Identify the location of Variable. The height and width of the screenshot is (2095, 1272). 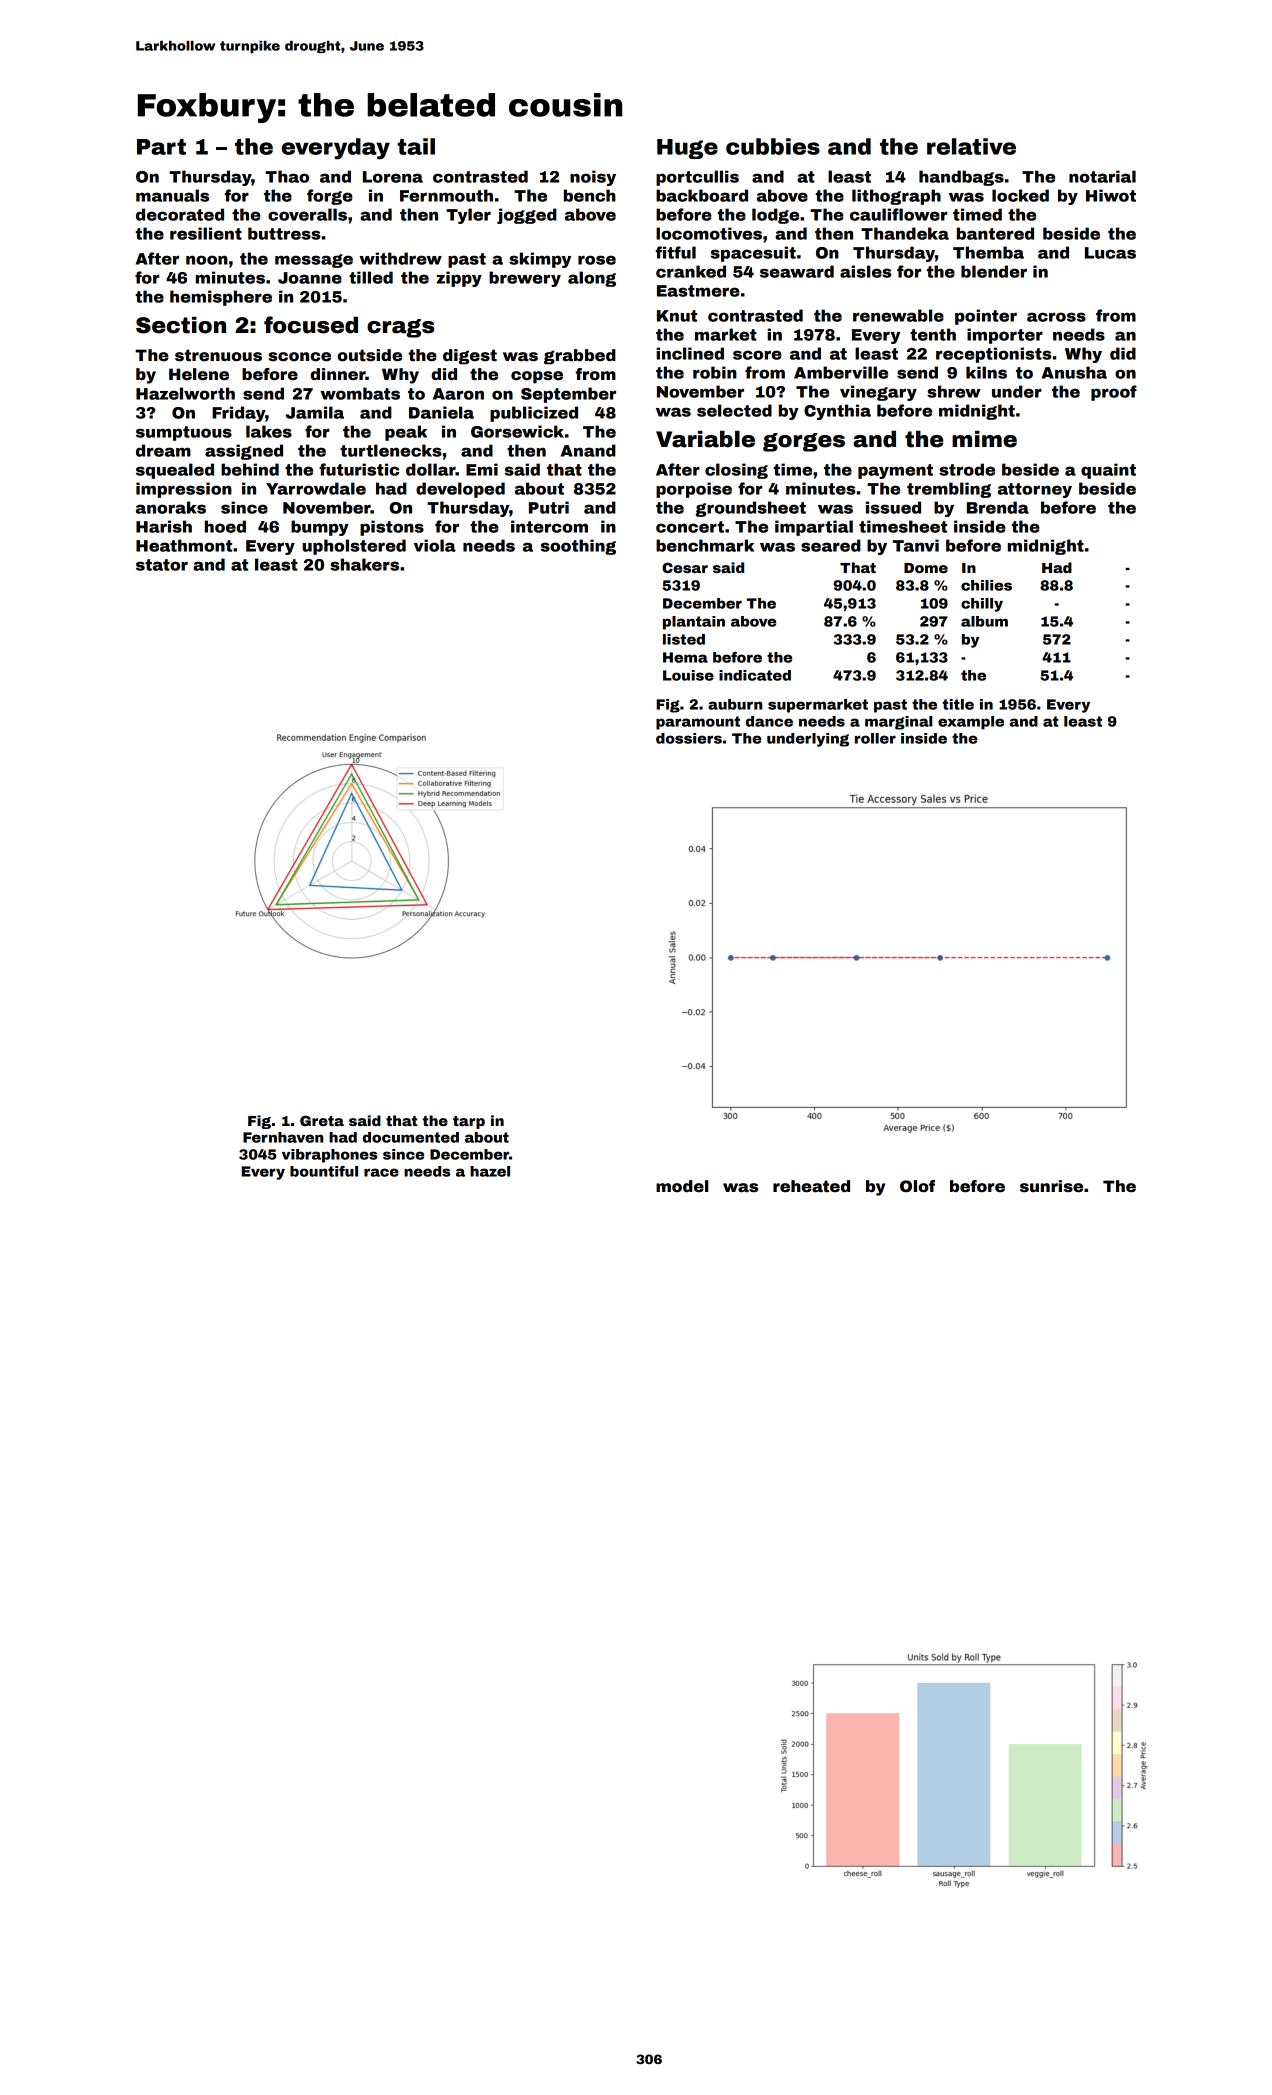
(705, 439).
